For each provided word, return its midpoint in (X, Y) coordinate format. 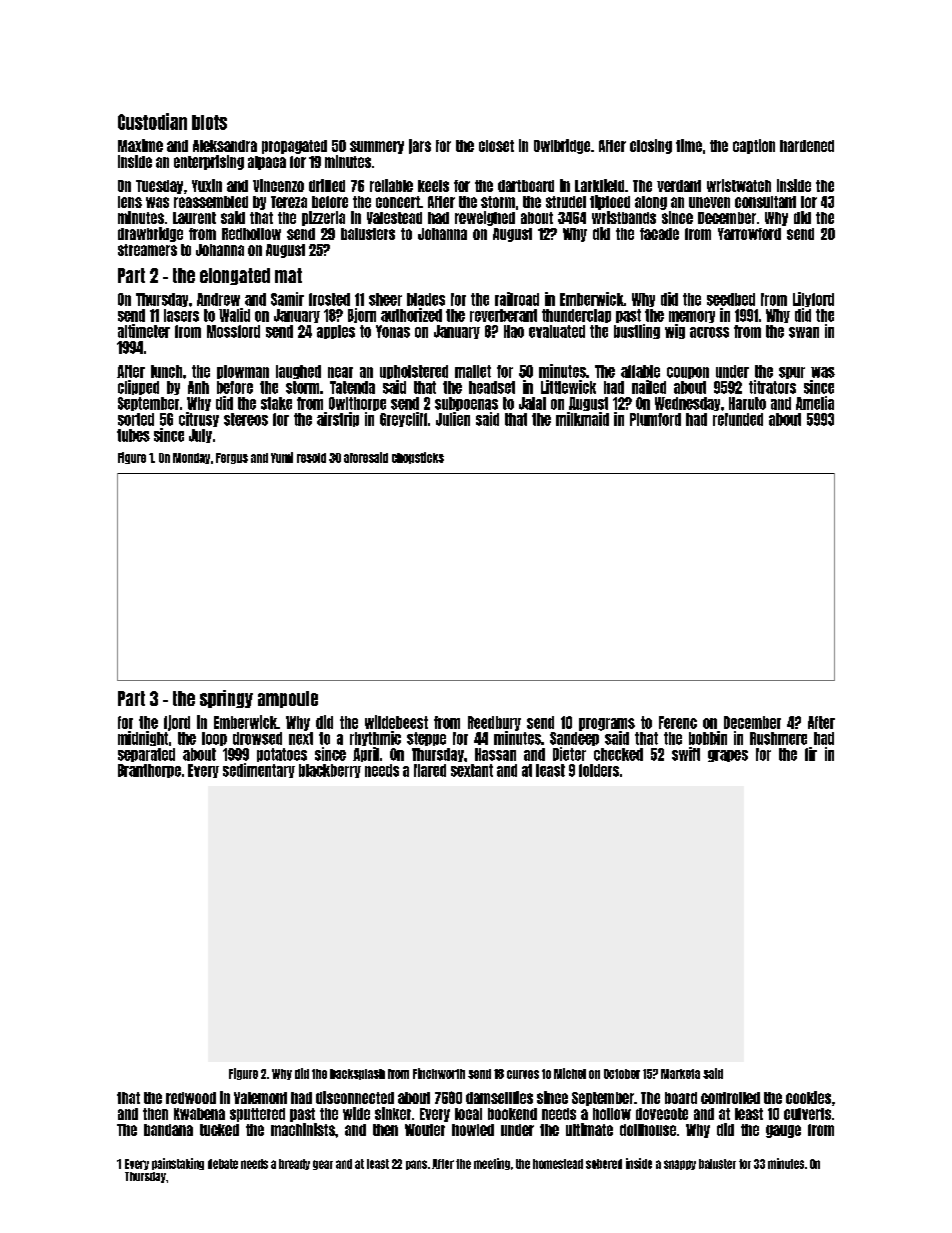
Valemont (260, 1098)
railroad (517, 299)
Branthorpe (149, 771)
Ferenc (678, 722)
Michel (570, 1073)
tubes (133, 435)
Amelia (815, 403)
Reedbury (494, 723)
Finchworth (439, 1073)
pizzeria (323, 218)
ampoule (288, 699)
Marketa (680, 1074)
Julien (453, 419)
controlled (730, 1098)
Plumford (655, 419)
